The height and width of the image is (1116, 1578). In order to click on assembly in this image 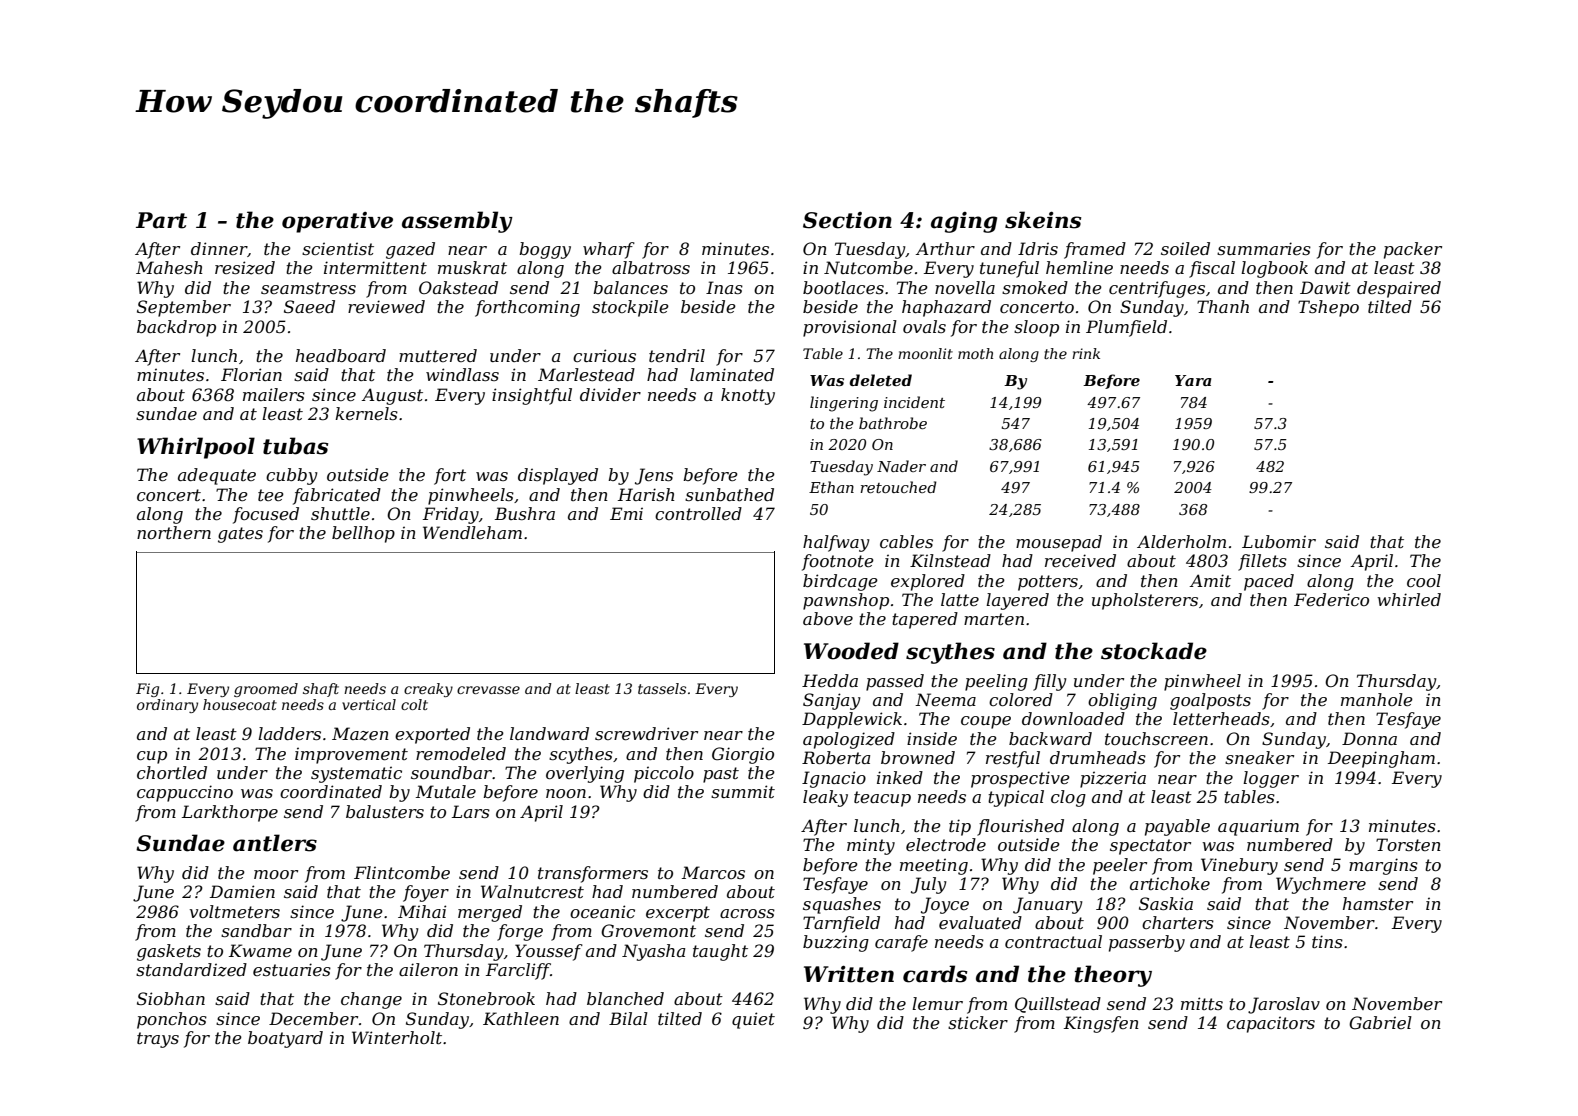, I will do `click(457, 222)`.
